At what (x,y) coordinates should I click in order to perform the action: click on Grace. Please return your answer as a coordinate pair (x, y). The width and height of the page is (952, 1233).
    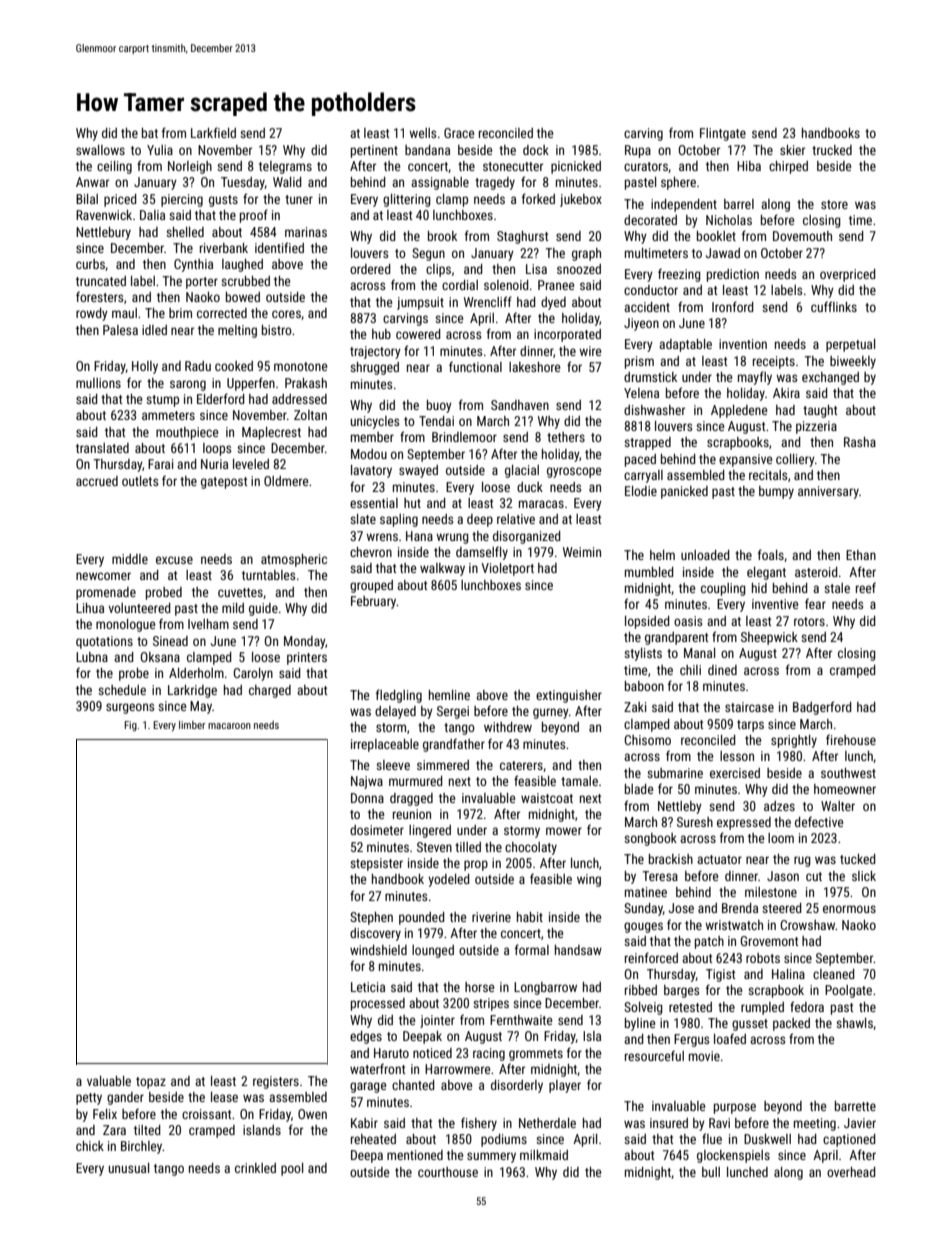
    Looking at the image, I should click on (459, 133).
